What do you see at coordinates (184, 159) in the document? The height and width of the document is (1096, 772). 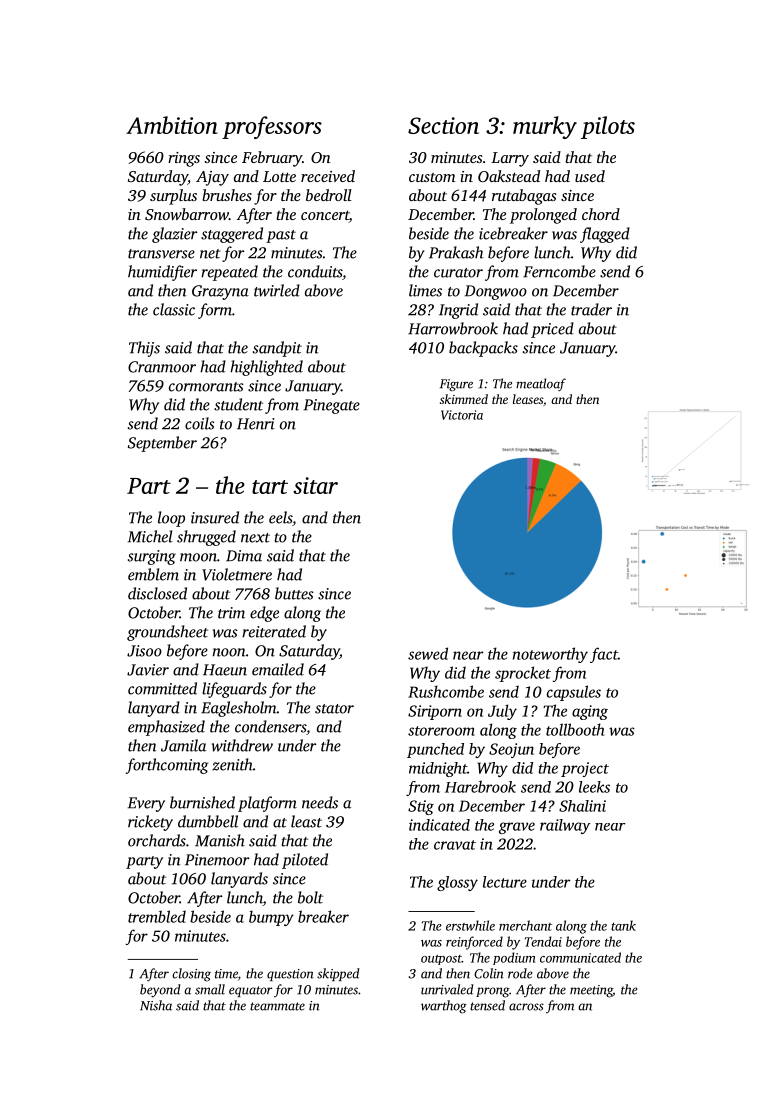 I see `rings` at bounding box center [184, 159].
